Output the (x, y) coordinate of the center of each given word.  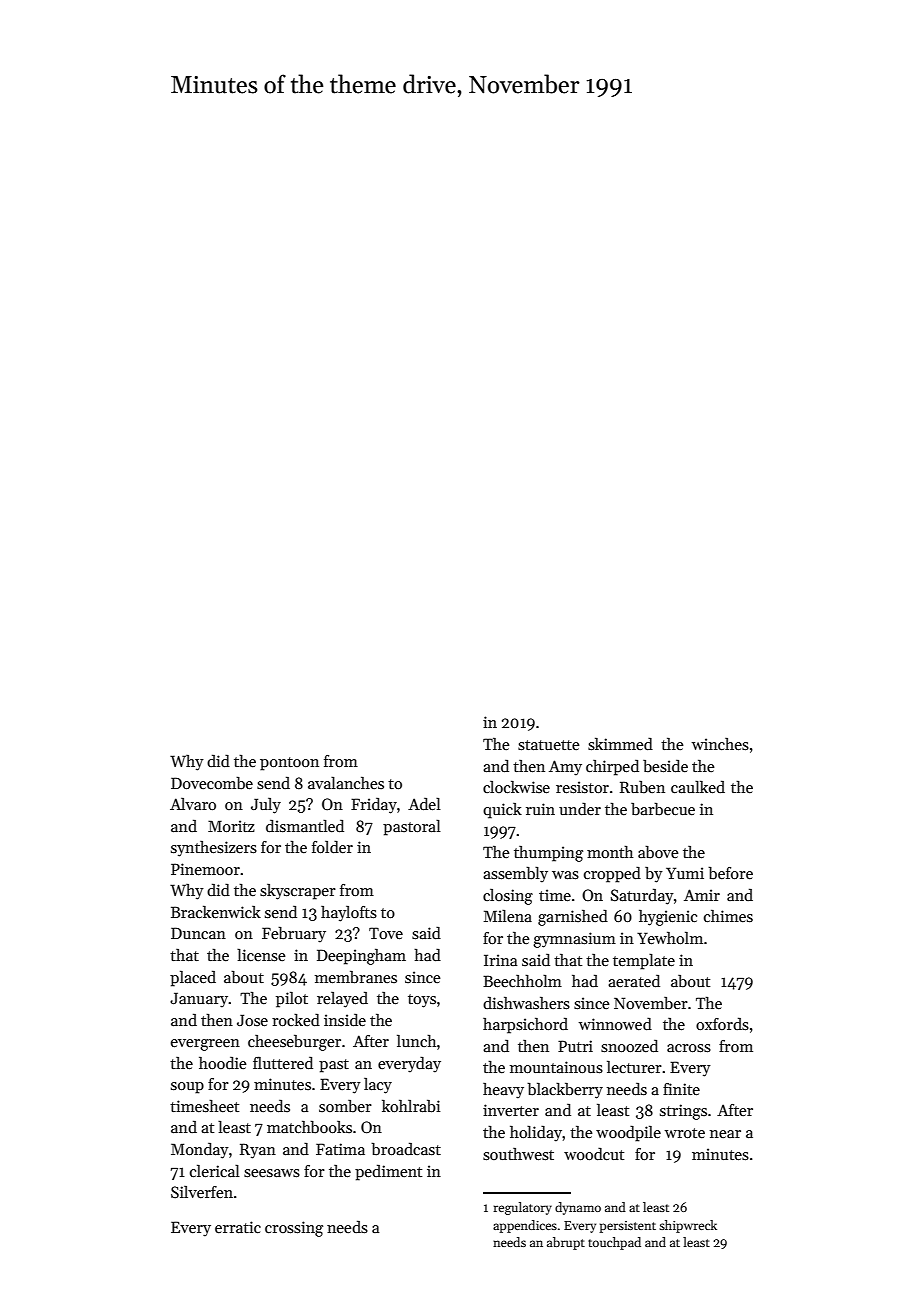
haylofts (349, 913)
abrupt (566, 1243)
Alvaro (193, 804)
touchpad (614, 1243)
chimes (728, 916)
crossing (294, 1229)
